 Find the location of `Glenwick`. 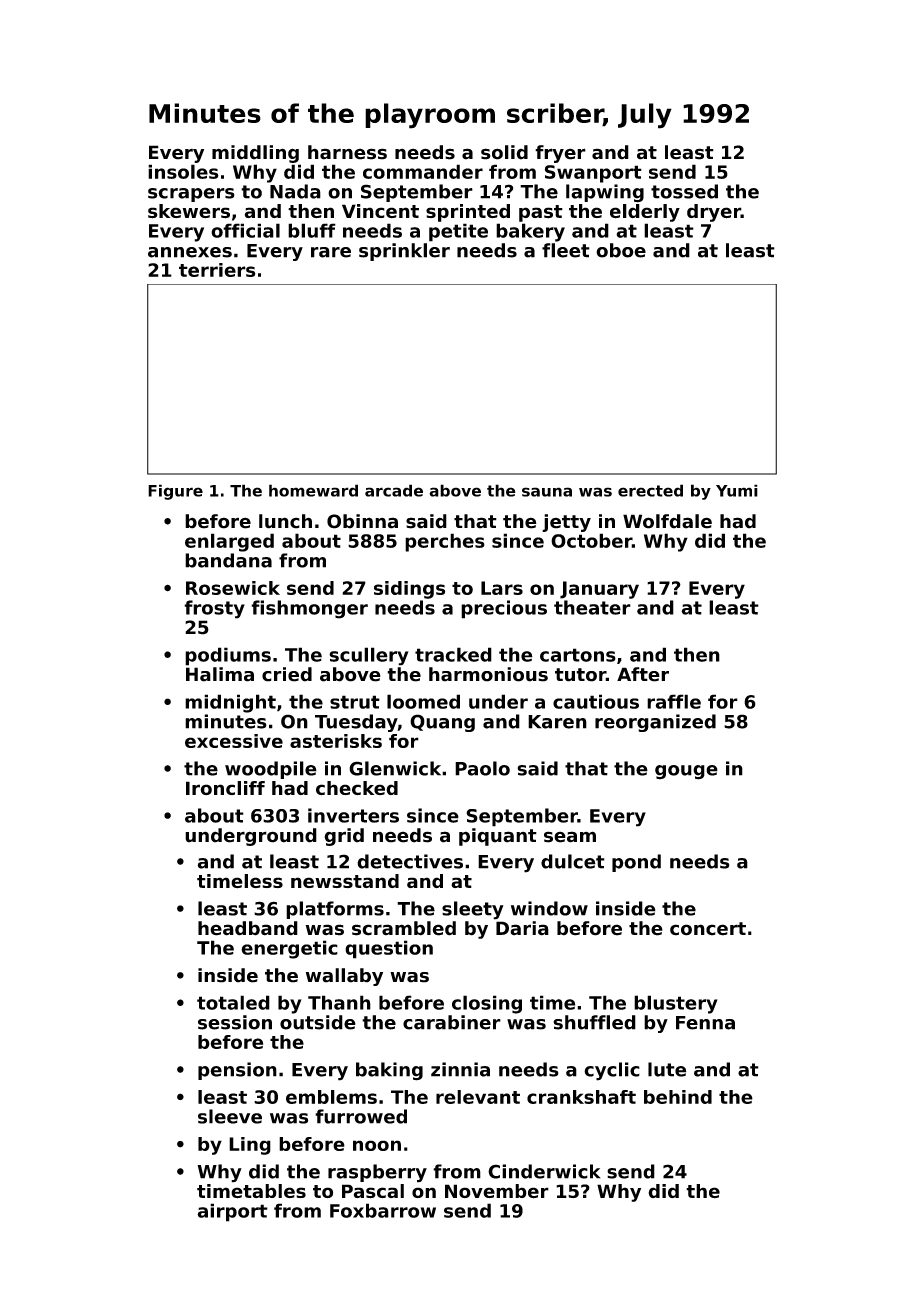

Glenwick is located at coordinates (395, 768).
